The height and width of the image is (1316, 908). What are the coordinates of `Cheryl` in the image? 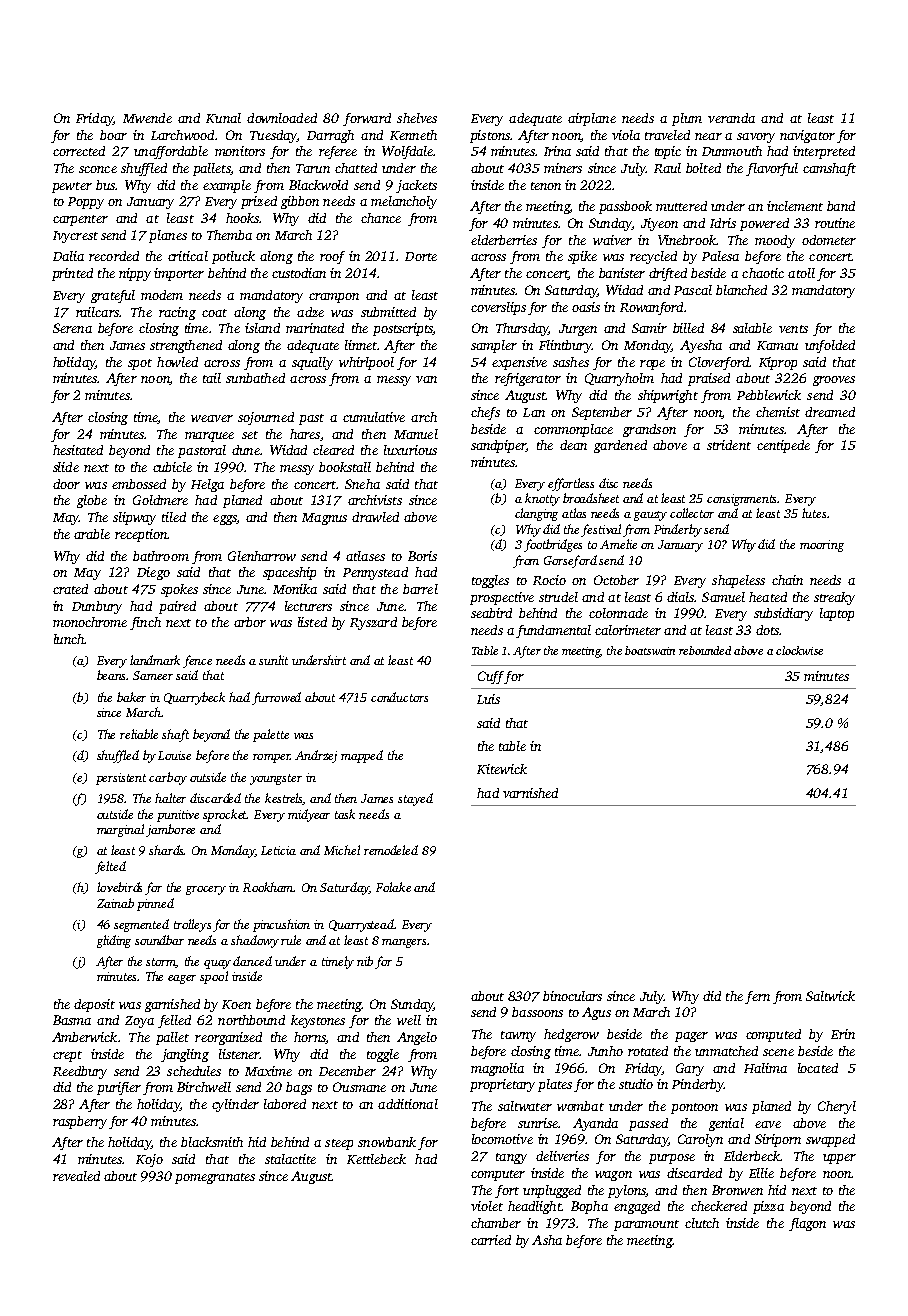 It's located at (837, 1107).
